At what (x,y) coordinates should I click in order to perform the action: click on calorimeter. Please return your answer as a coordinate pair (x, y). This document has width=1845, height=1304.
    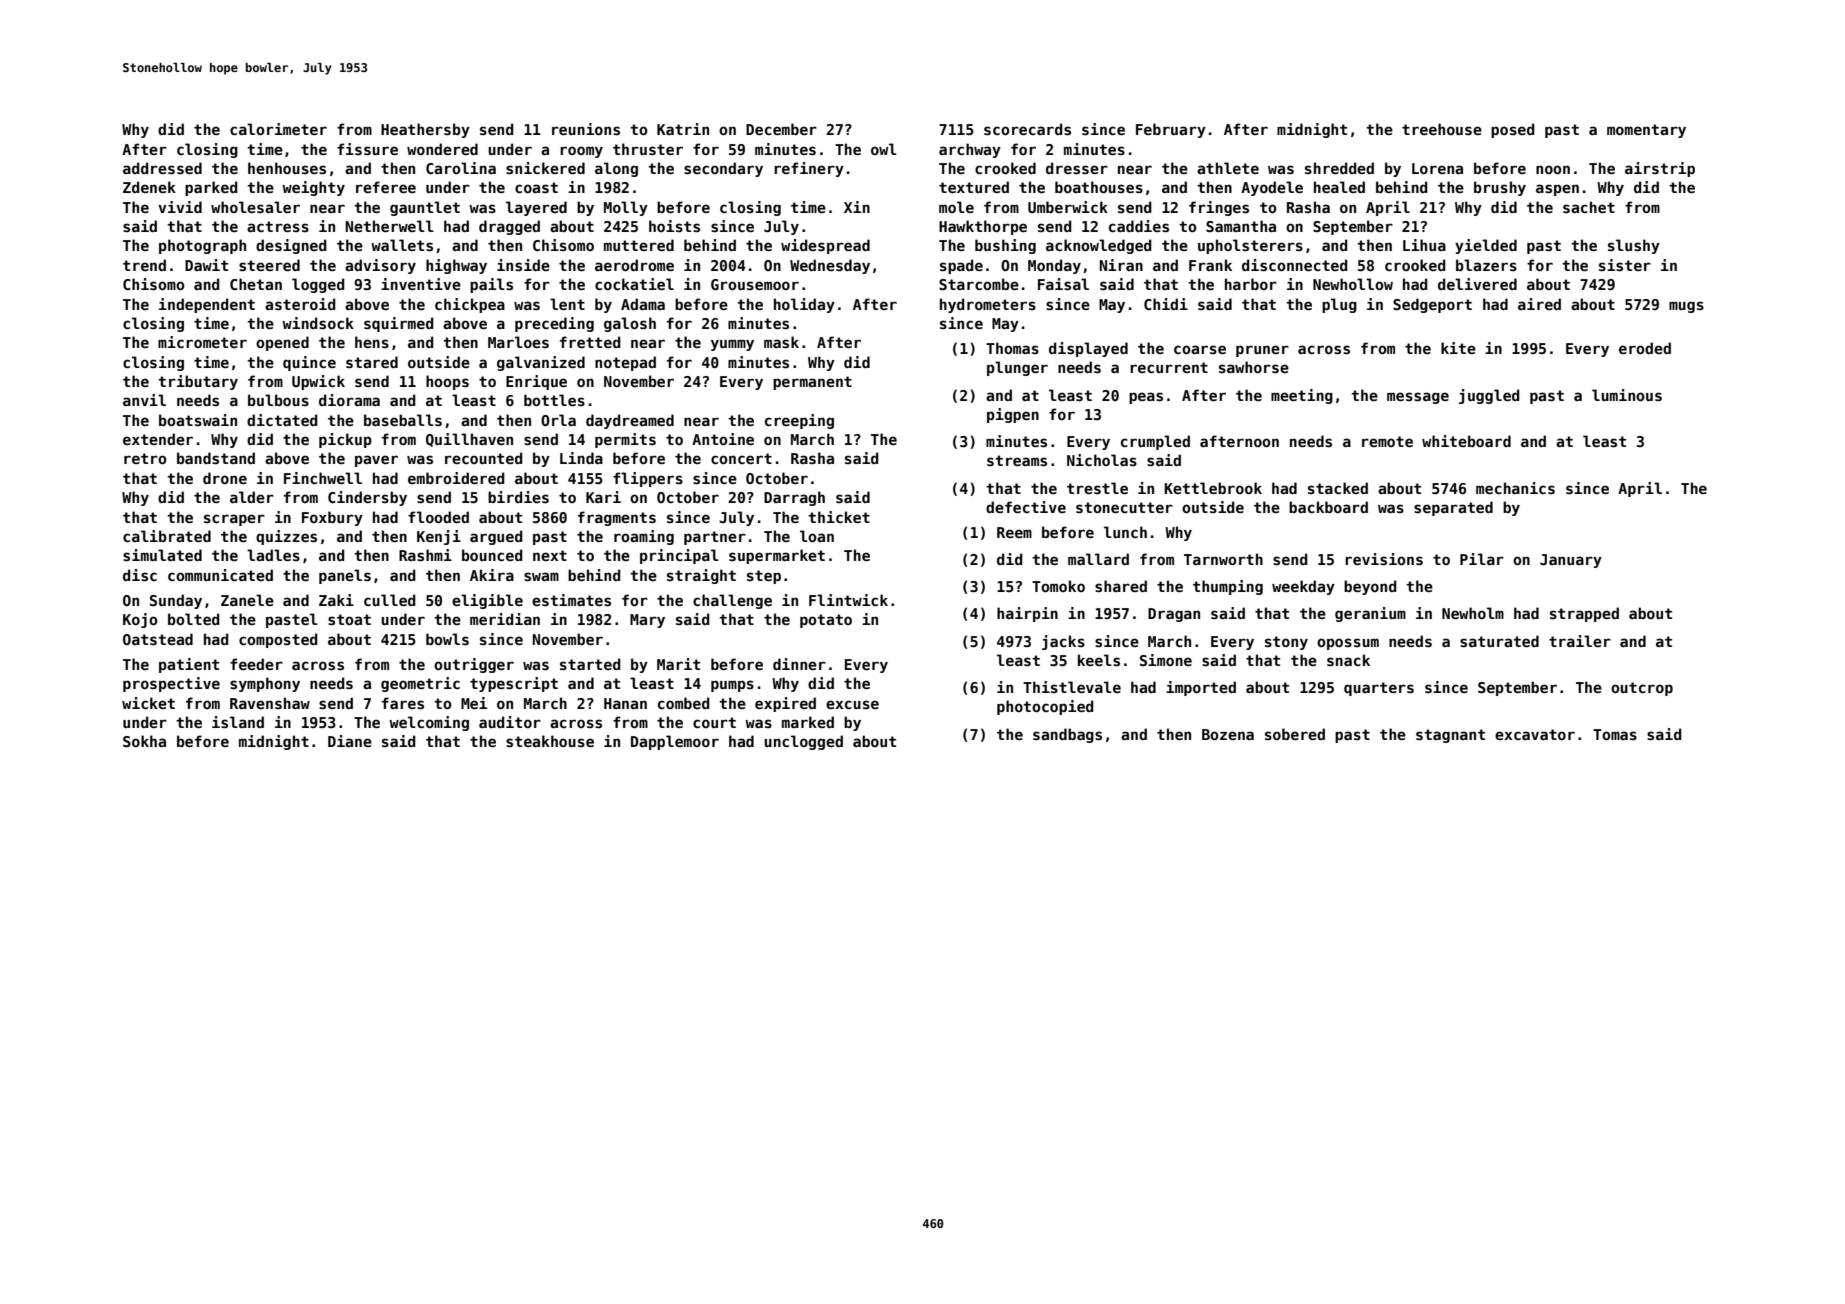
    Looking at the image, I should click on (278, 129).
